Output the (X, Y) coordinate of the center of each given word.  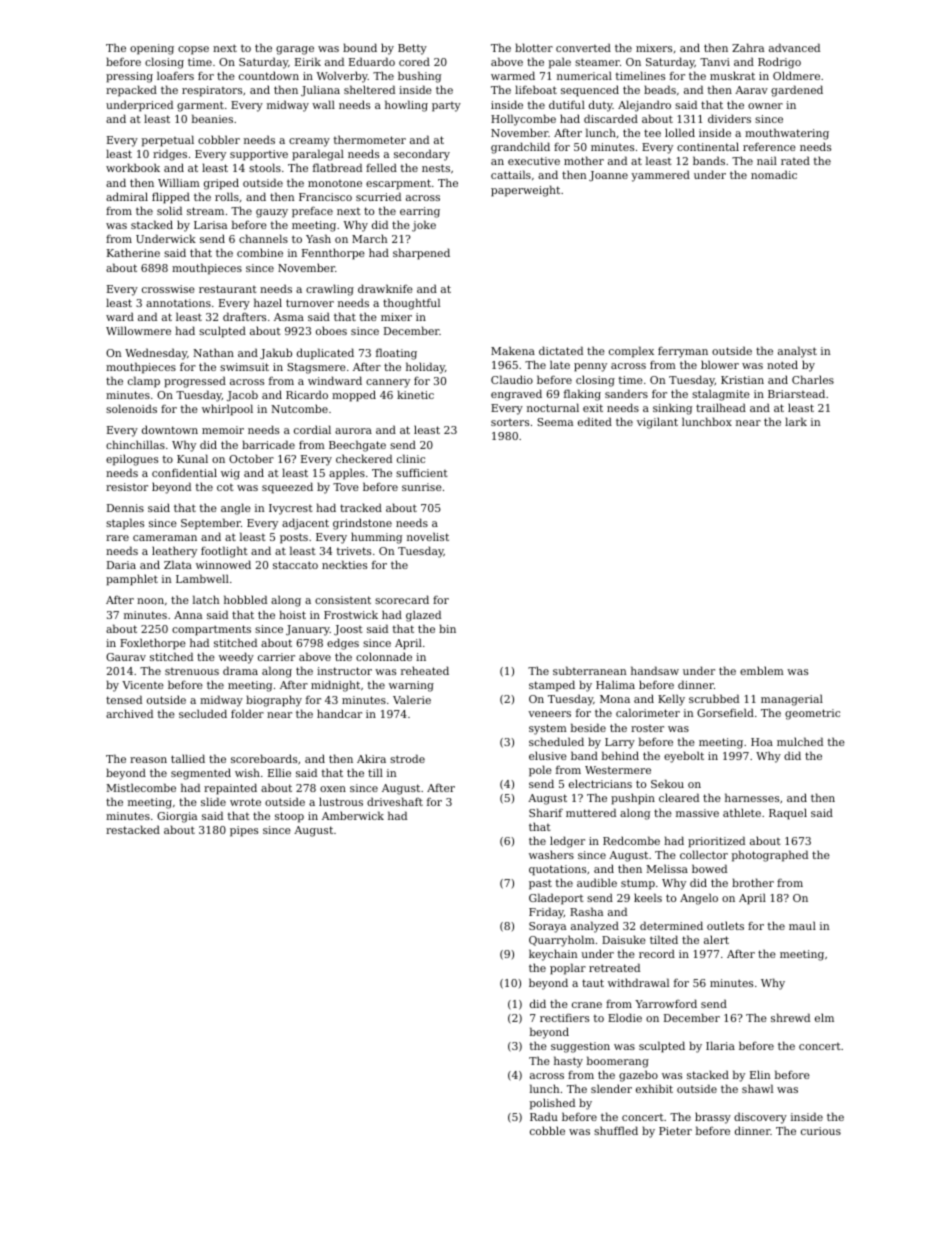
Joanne (608, 176)
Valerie (412, 699)
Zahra (748, 47)
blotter (534, 47)
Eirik (308, 61)
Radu (544, 1116)
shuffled (616, 1130)
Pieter (675, 1131)
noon (150, 601)
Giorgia (177, 817)
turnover (310, 303)
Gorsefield (725, 712)
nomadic (774, 174)
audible (597, 882)
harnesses (752, 797)
